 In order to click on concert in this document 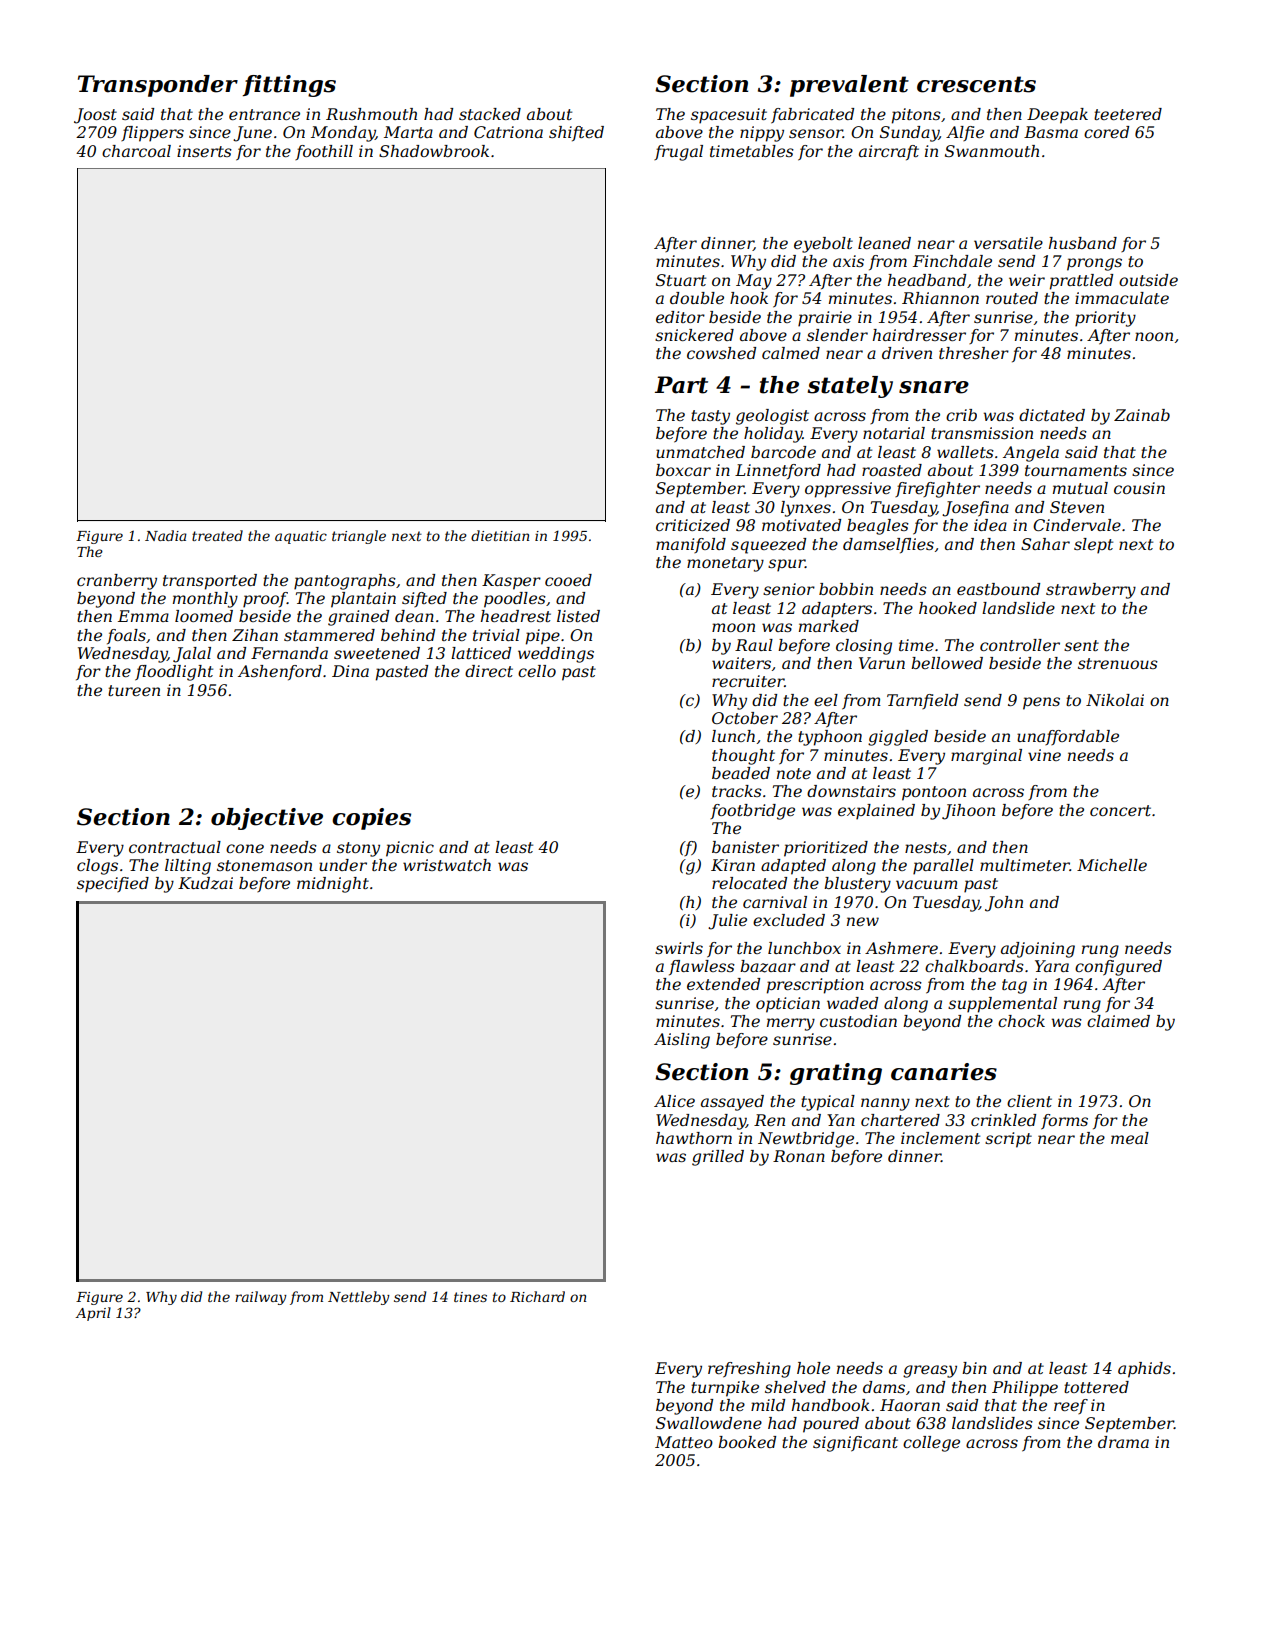, I will do `click(1120, 810)`.
